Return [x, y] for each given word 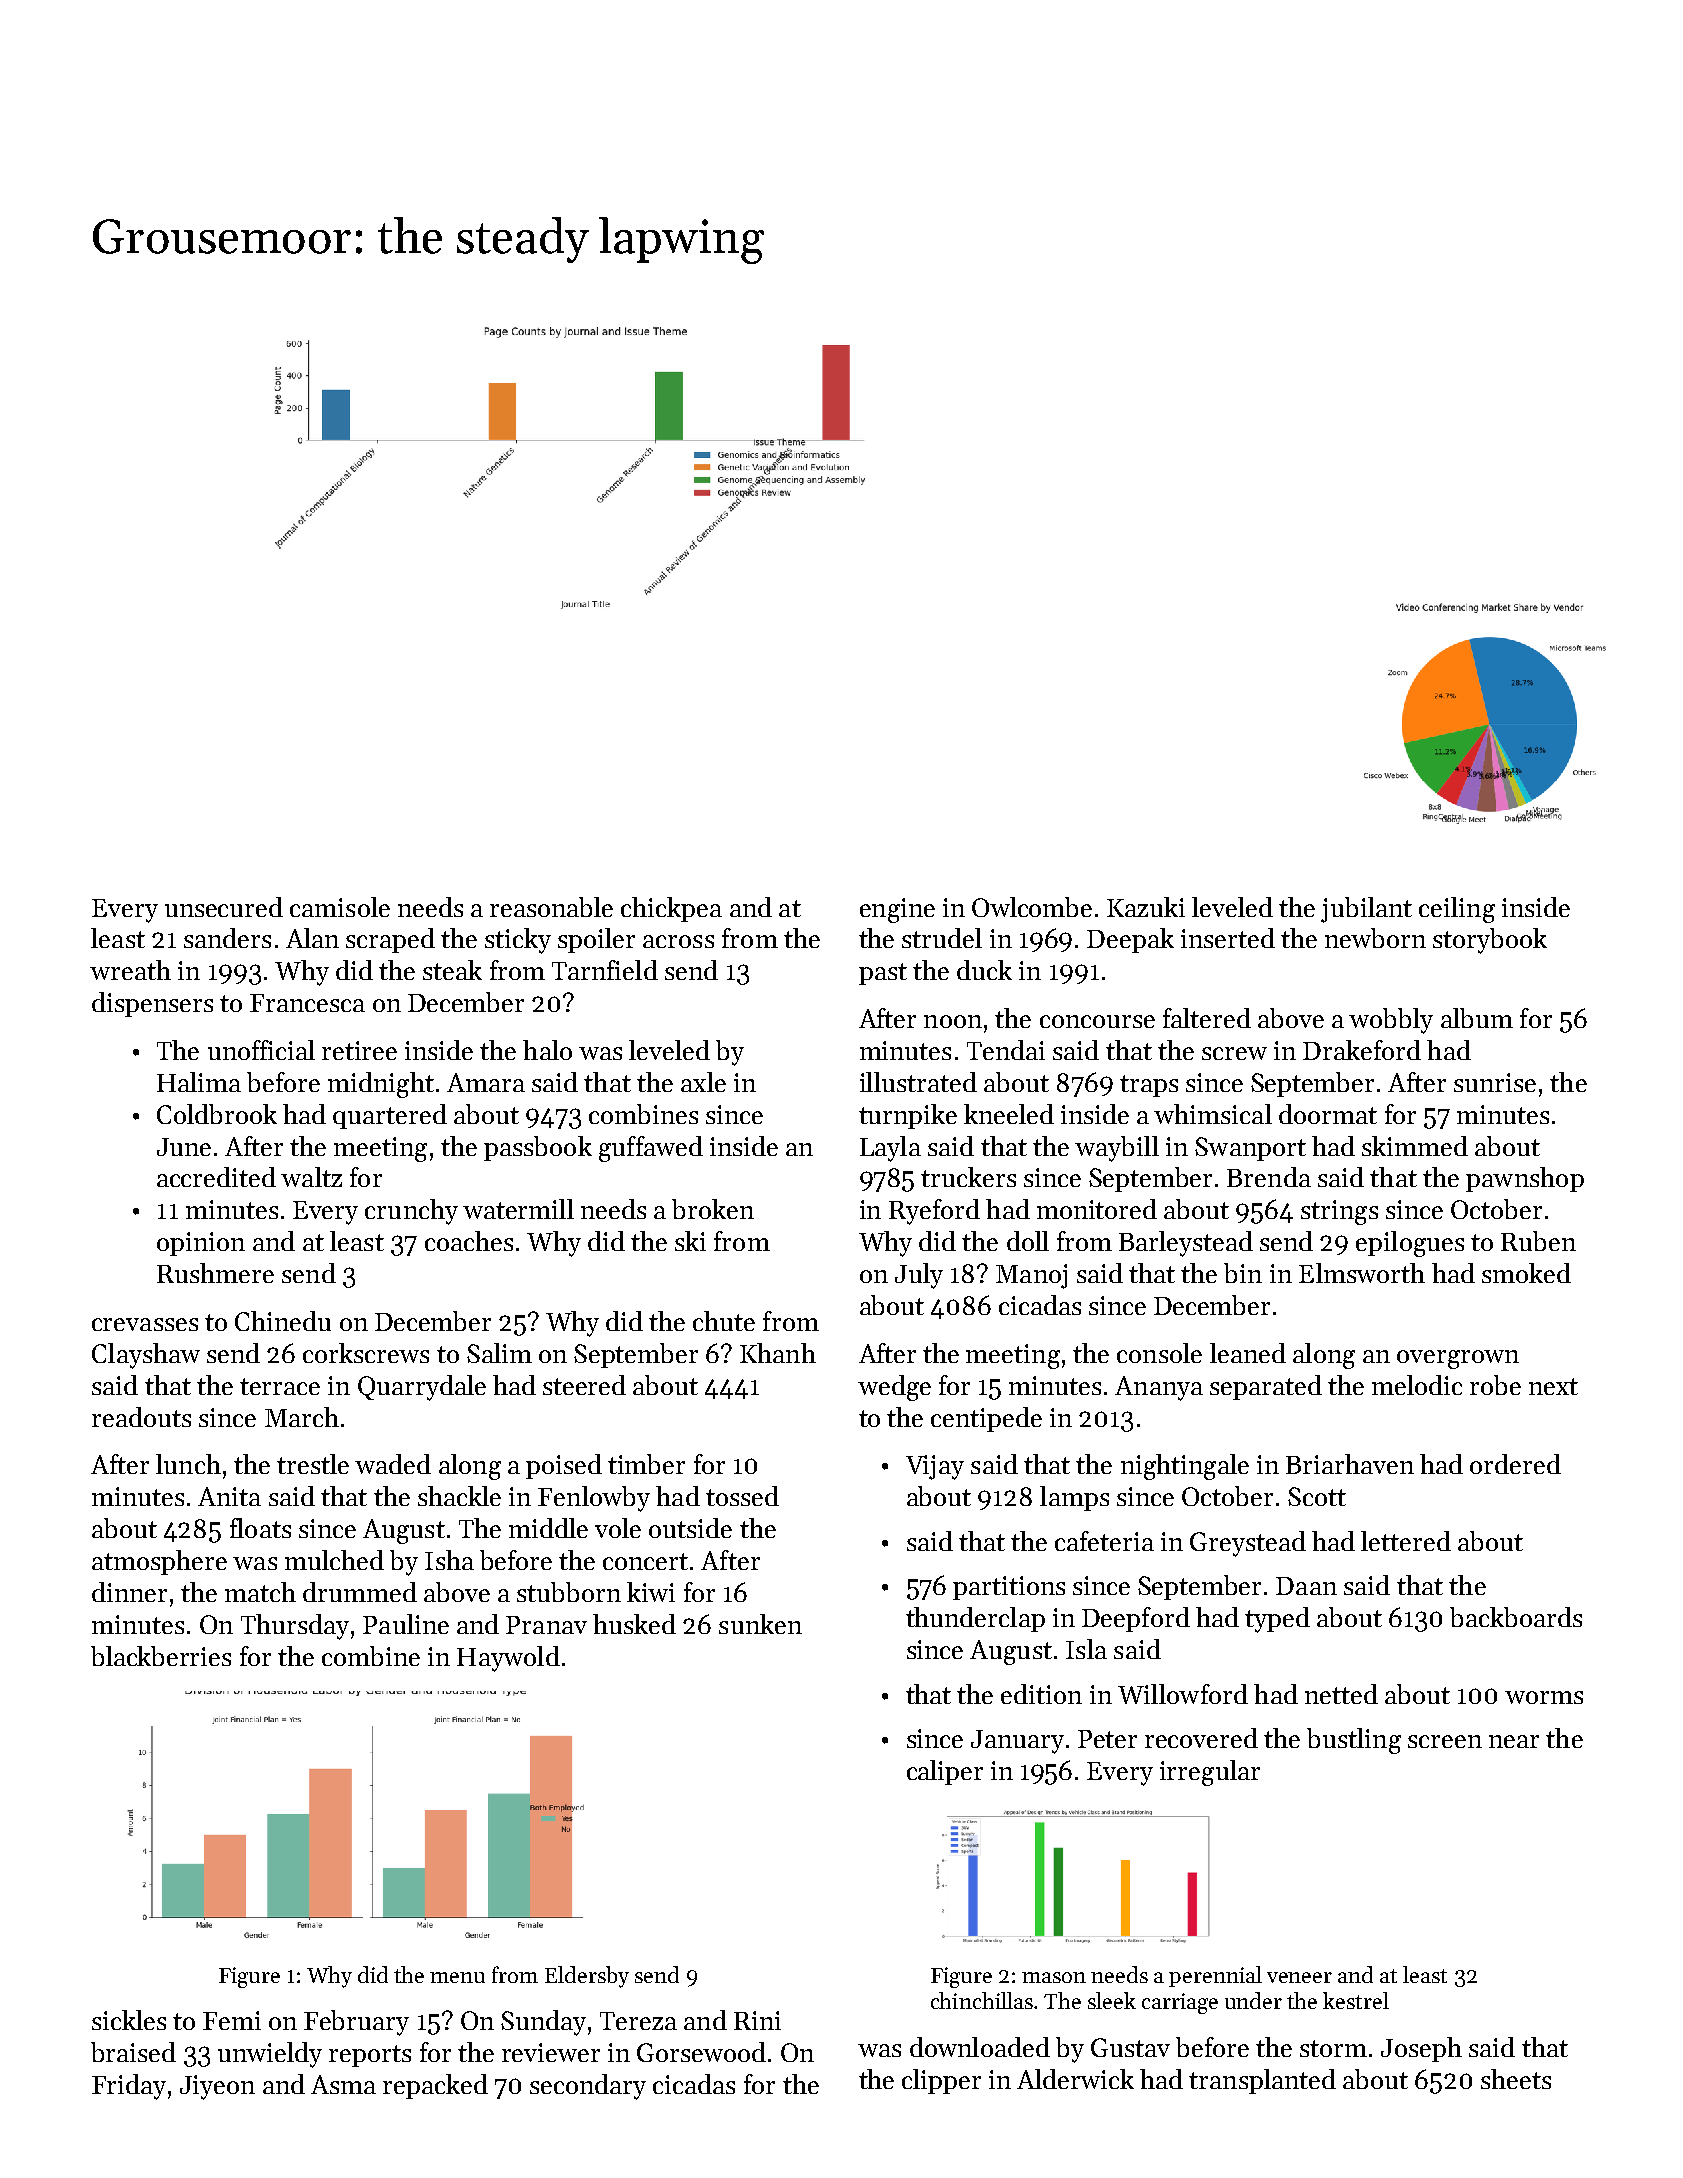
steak [452, 970]
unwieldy [270, 2055]
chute [724, 1321]
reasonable [551, 907]
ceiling [1457, 910]
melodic [1417, 1385]
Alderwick [1075, 2079]
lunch [188, 1464]
